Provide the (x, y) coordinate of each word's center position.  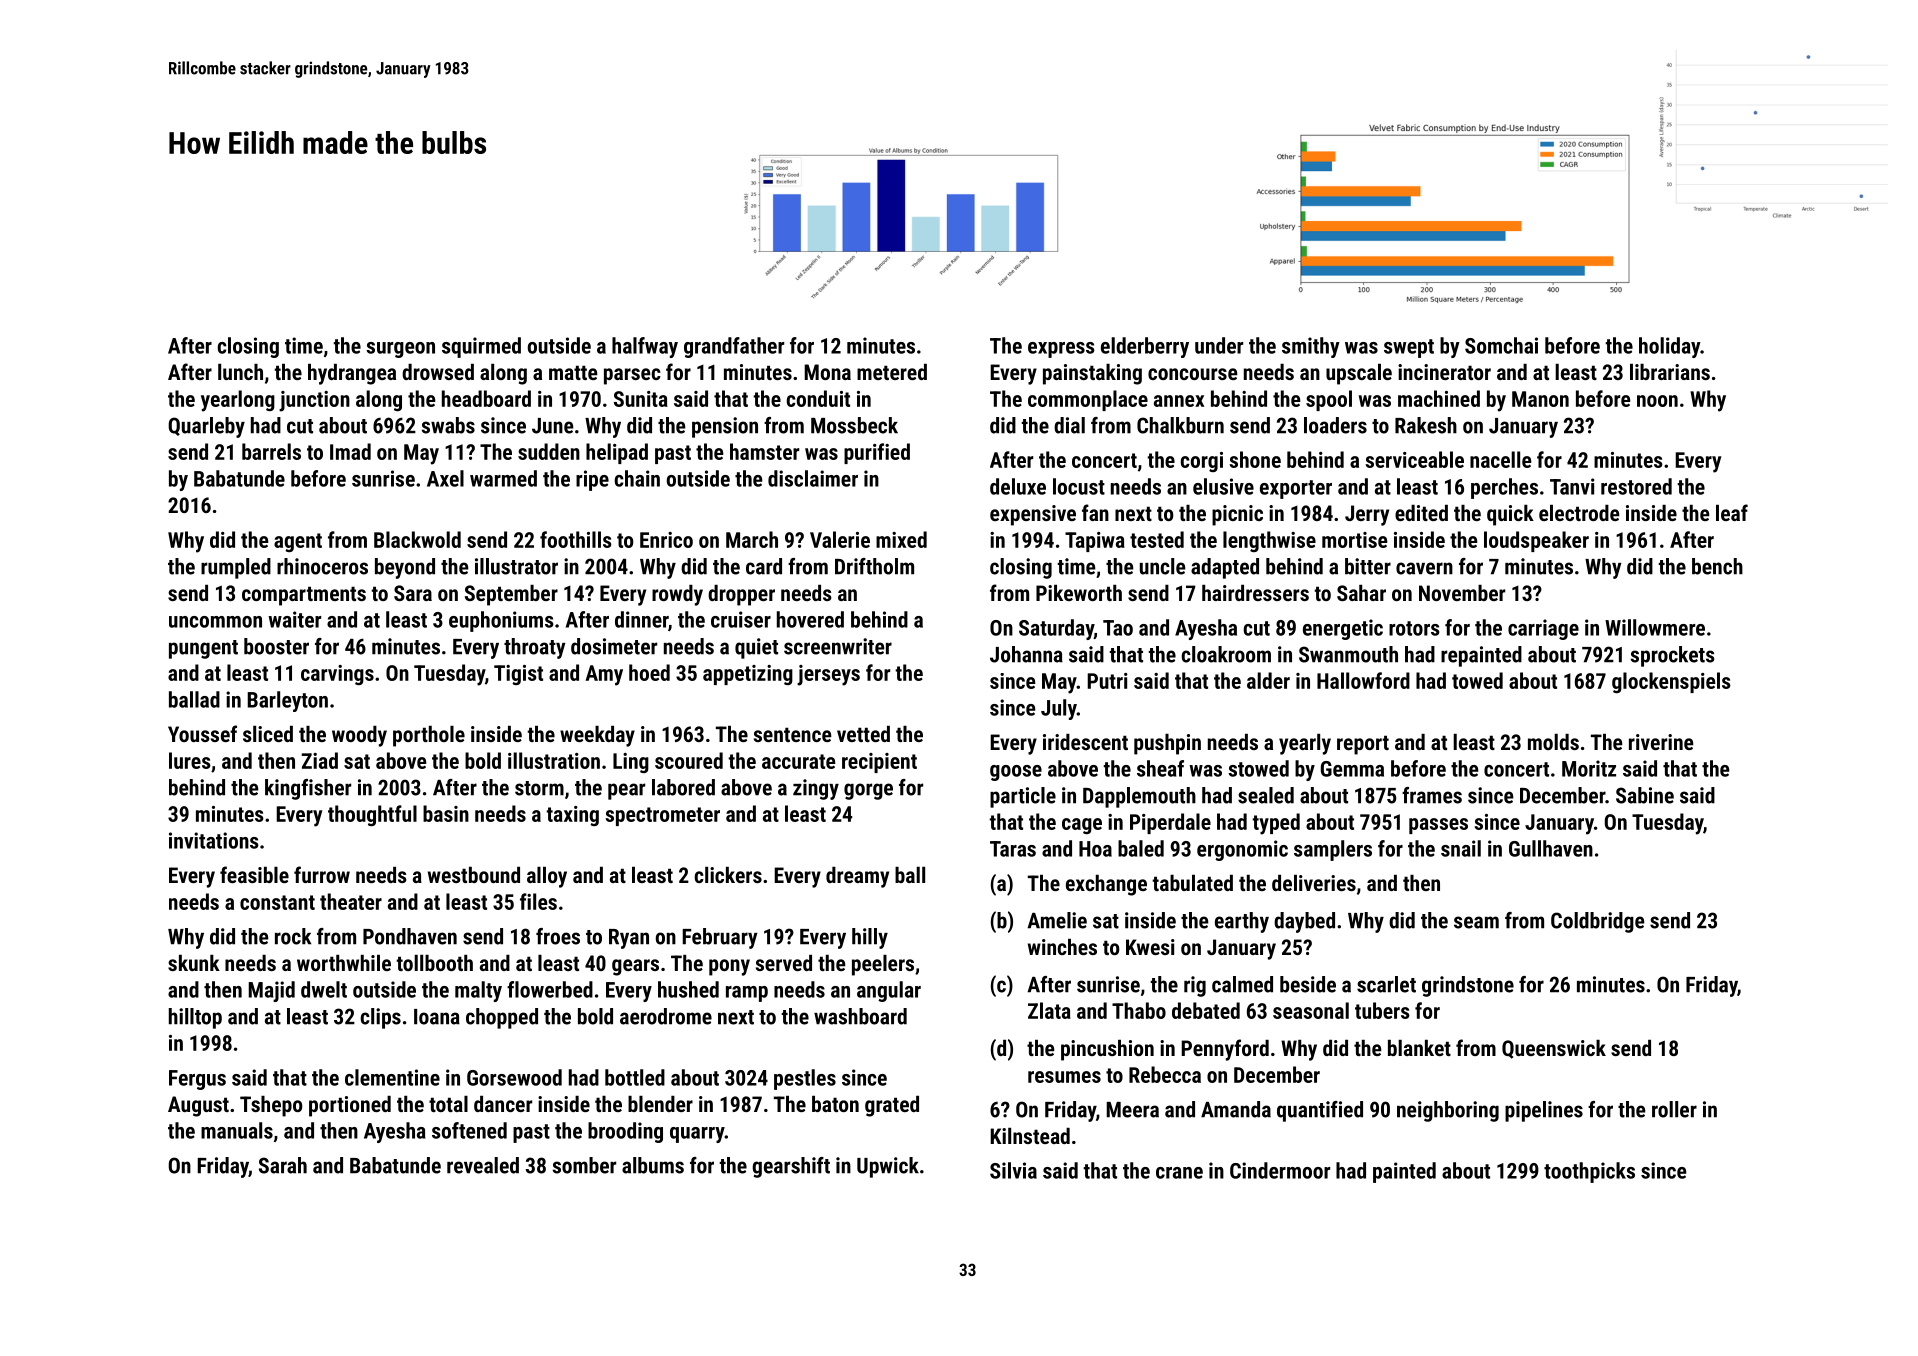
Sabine (1645, 795)
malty (478, 991)
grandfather (734, 347)
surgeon (400, 350)
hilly (870, 938)
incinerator (1444, 372)
